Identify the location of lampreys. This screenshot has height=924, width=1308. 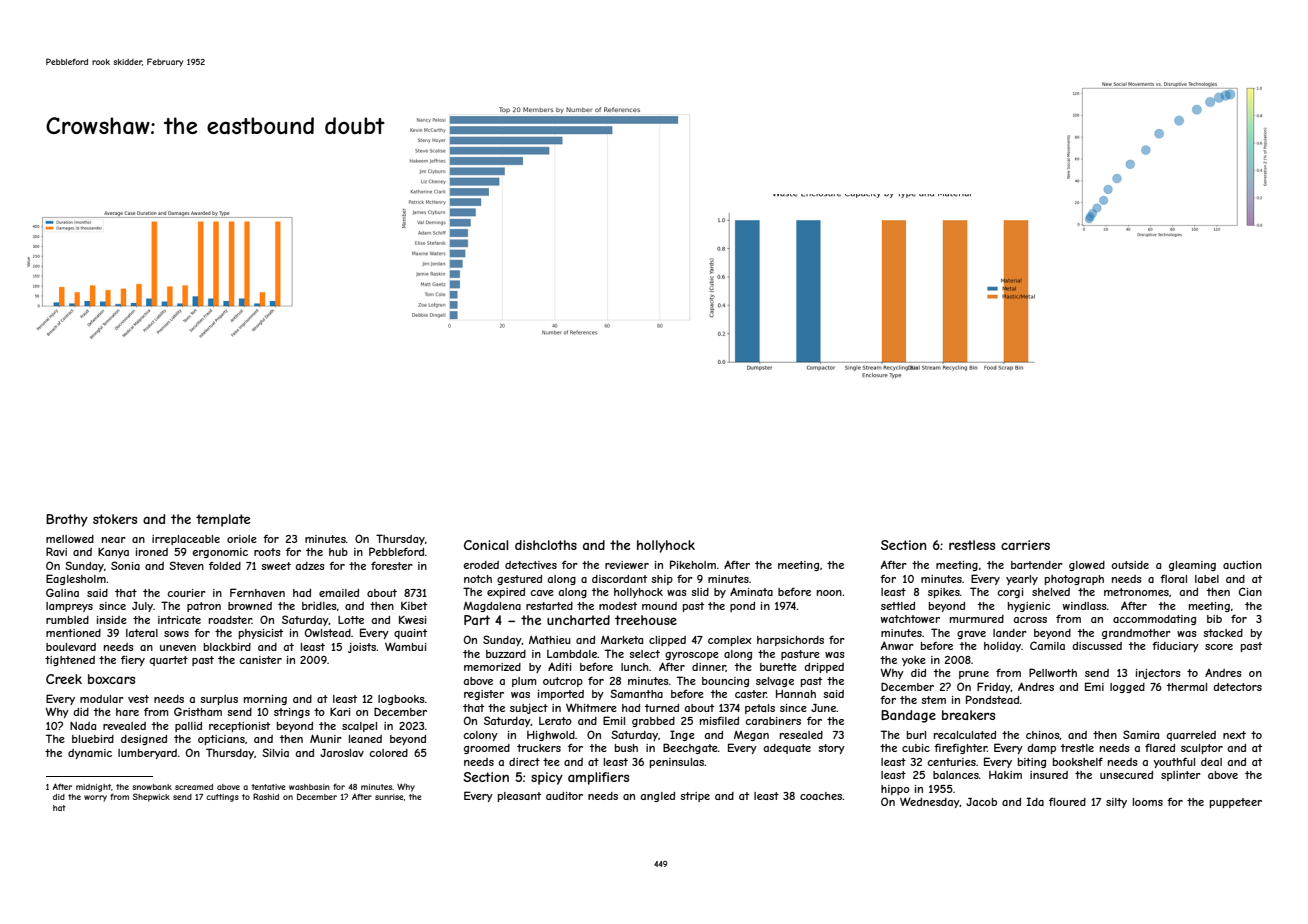
(69, 607).
